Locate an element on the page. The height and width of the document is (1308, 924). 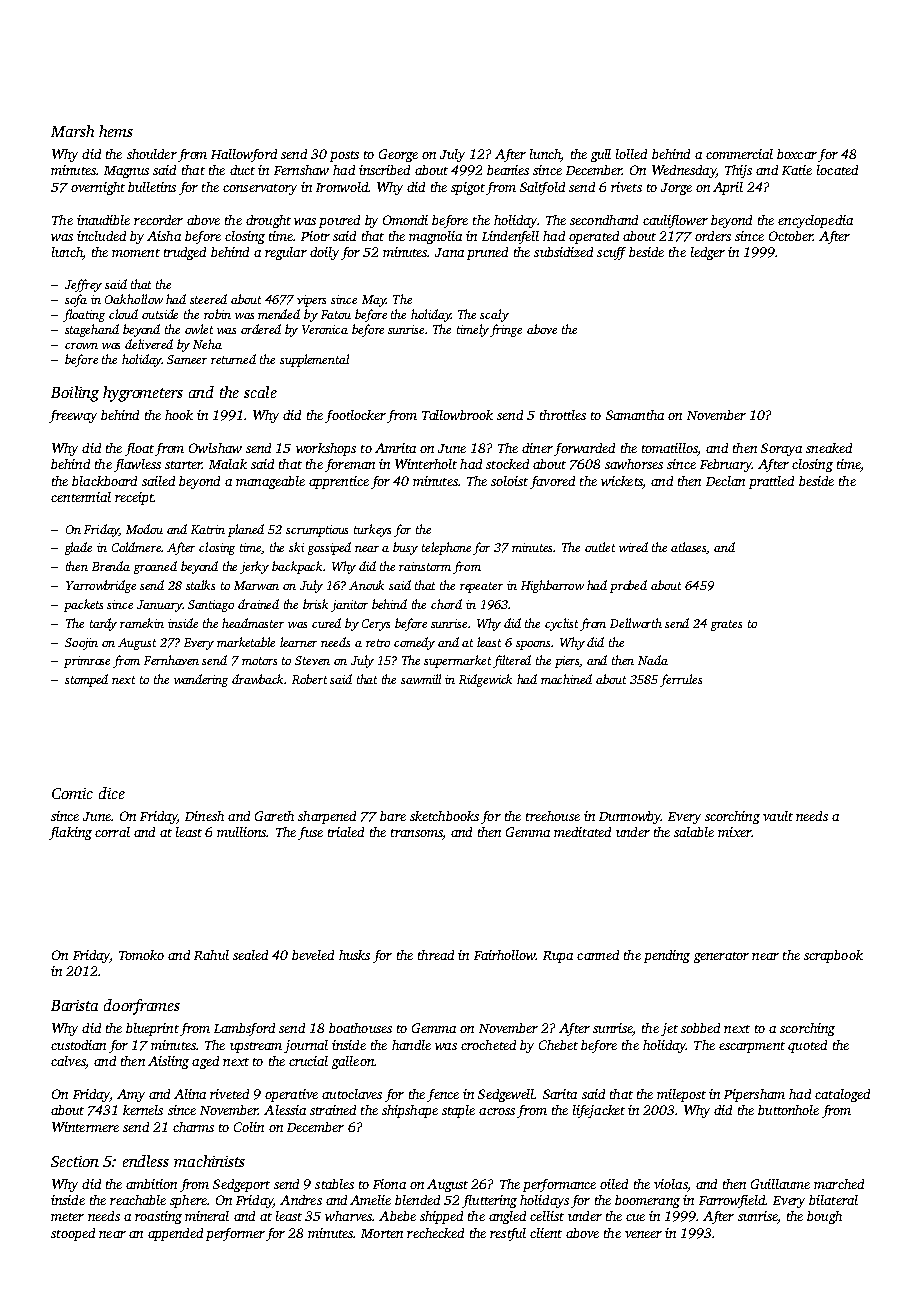
Tallowbrook is located at coordinates (457, 415).
